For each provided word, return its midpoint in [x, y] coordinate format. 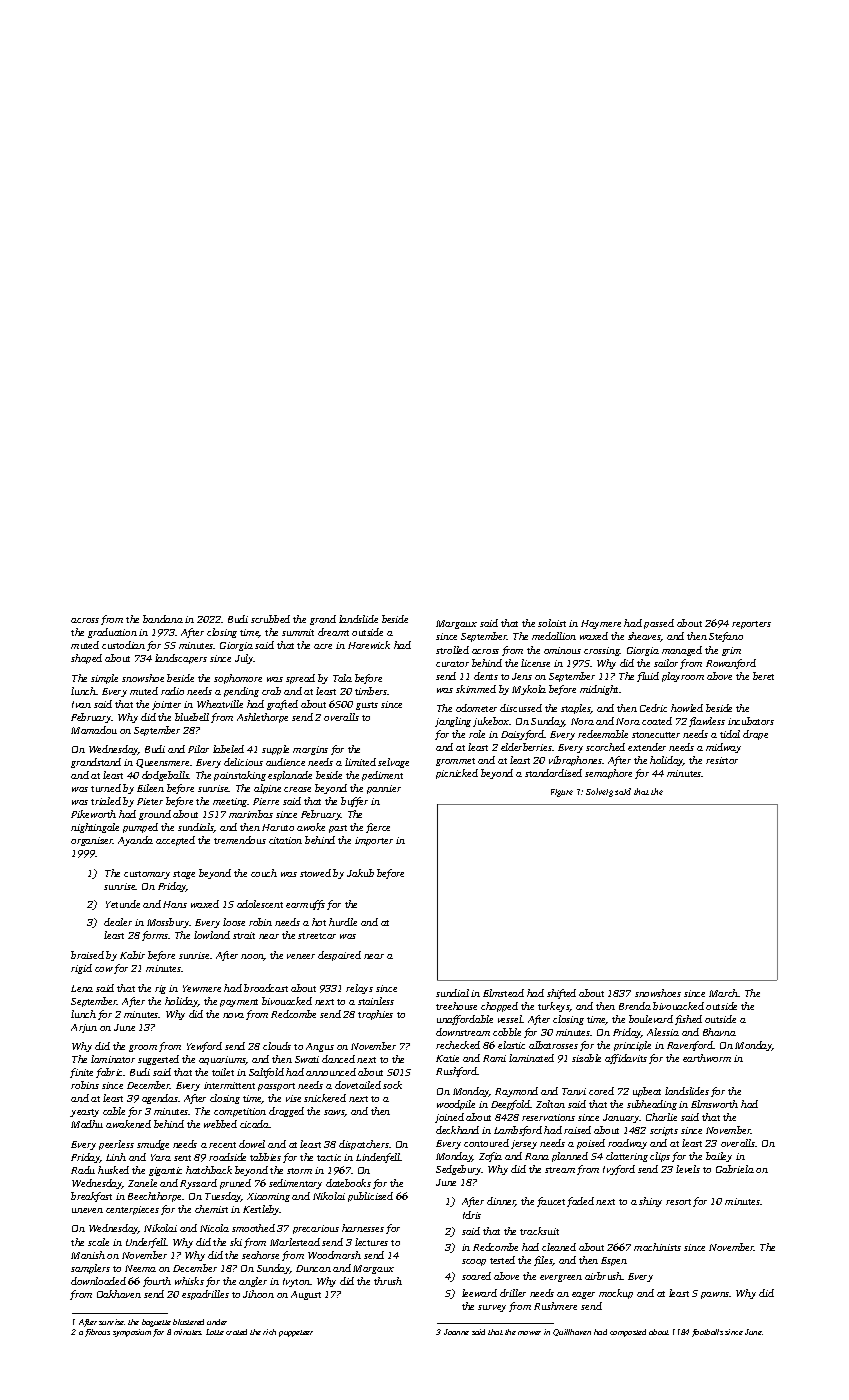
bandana [163, 619]
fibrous [97, 1333]
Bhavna [719, 1032]
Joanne [456, 1332]
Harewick [369, 645]
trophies [375, 1015]
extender [647, 747]
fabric [109, 1073]
